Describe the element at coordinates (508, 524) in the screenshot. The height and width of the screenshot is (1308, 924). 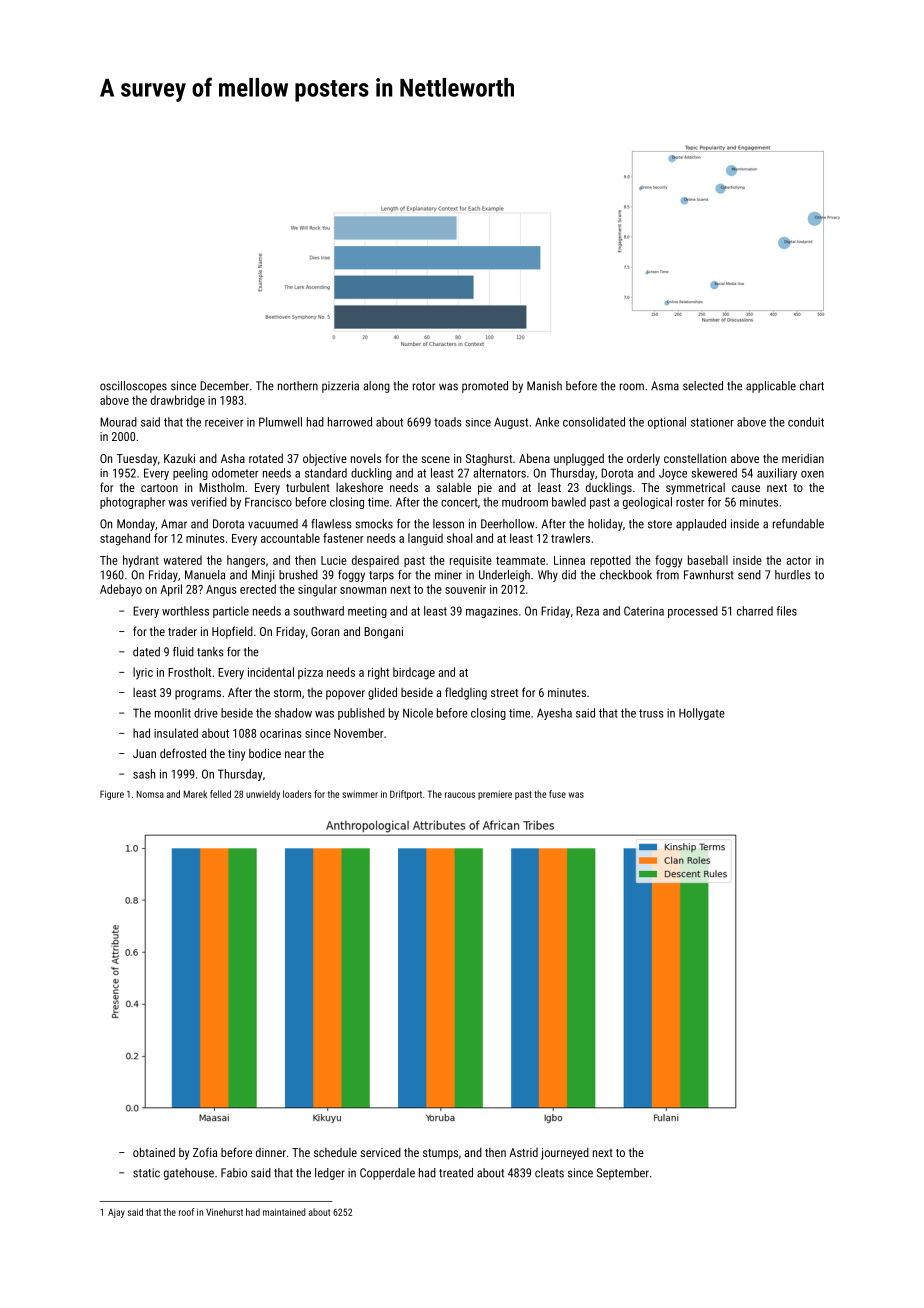
I see `Deerhollow` at that location.
